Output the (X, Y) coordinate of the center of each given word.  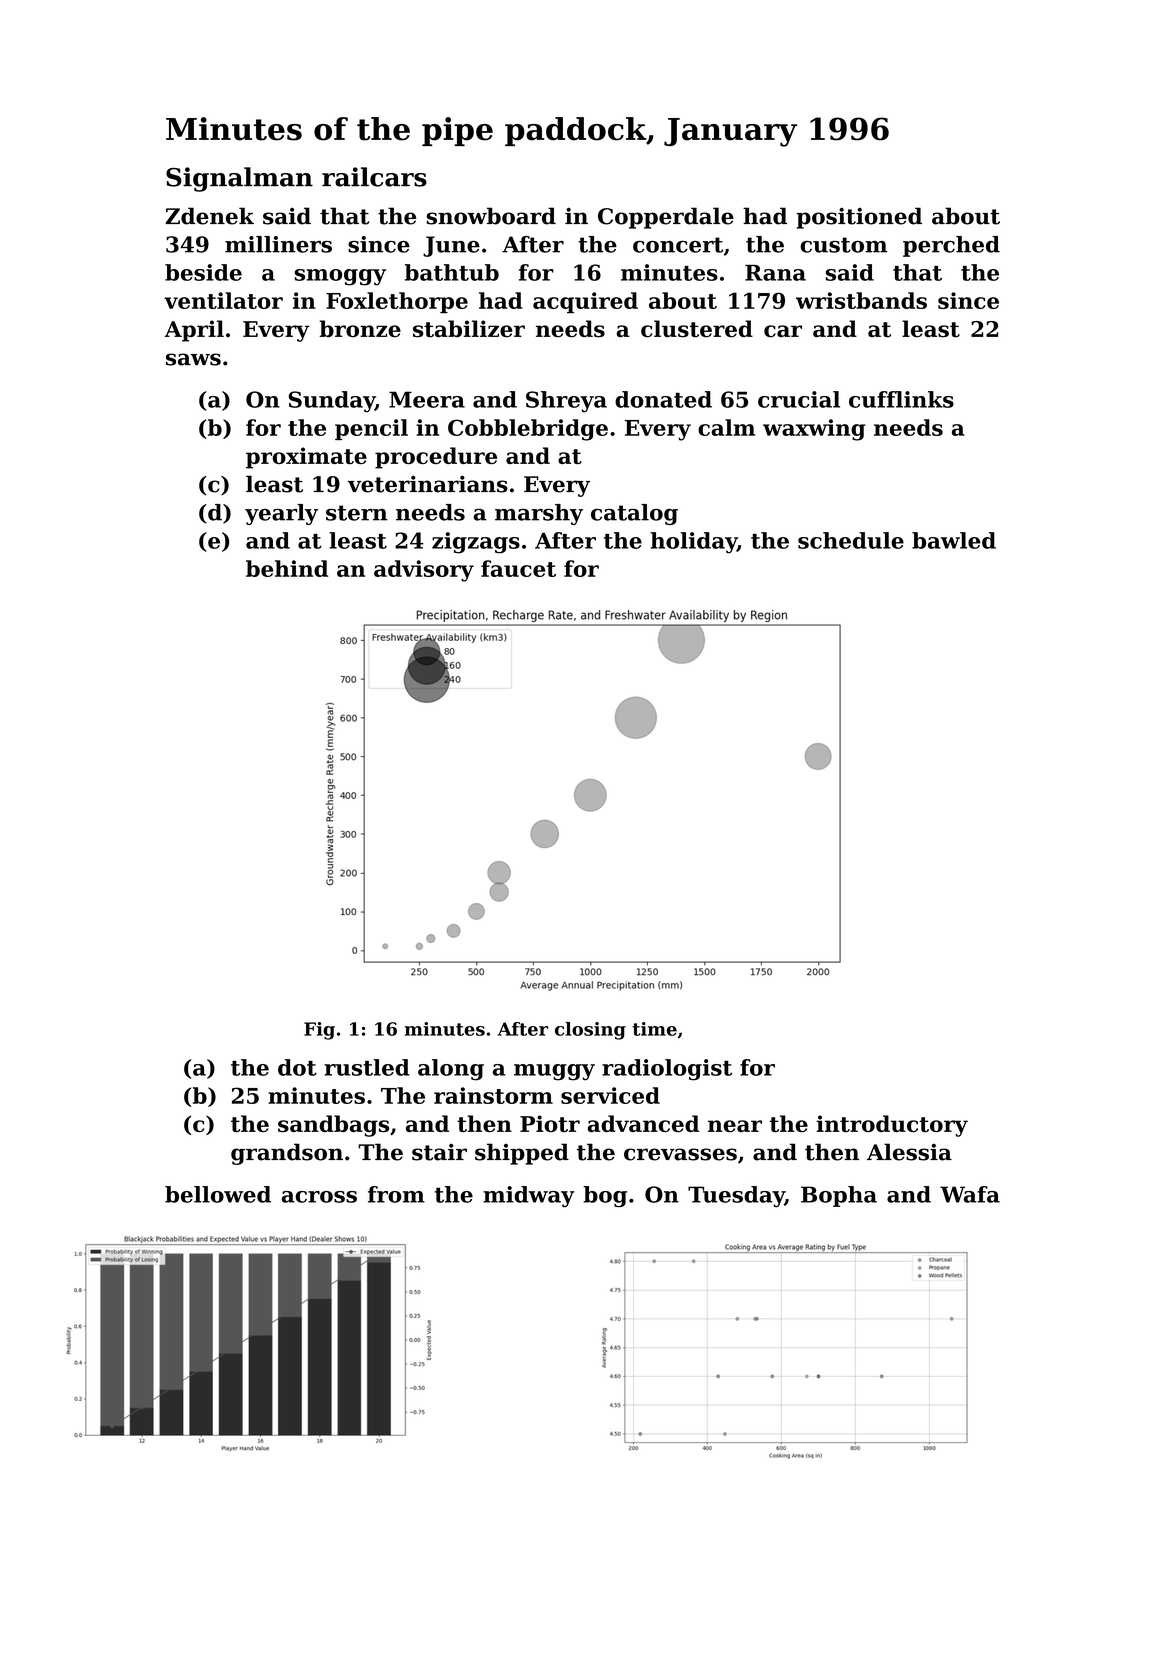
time (654, 1029)
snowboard (491, 216)
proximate (306, 458)
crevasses (680, 1154)
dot (297, 1067)
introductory (892, 1126)
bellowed (218, 1194)
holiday (693, 543)
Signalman (239, 179)
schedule (851, 540)
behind (287, 568)
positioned (859, 218)
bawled (954, 540)
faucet (518, 568)
